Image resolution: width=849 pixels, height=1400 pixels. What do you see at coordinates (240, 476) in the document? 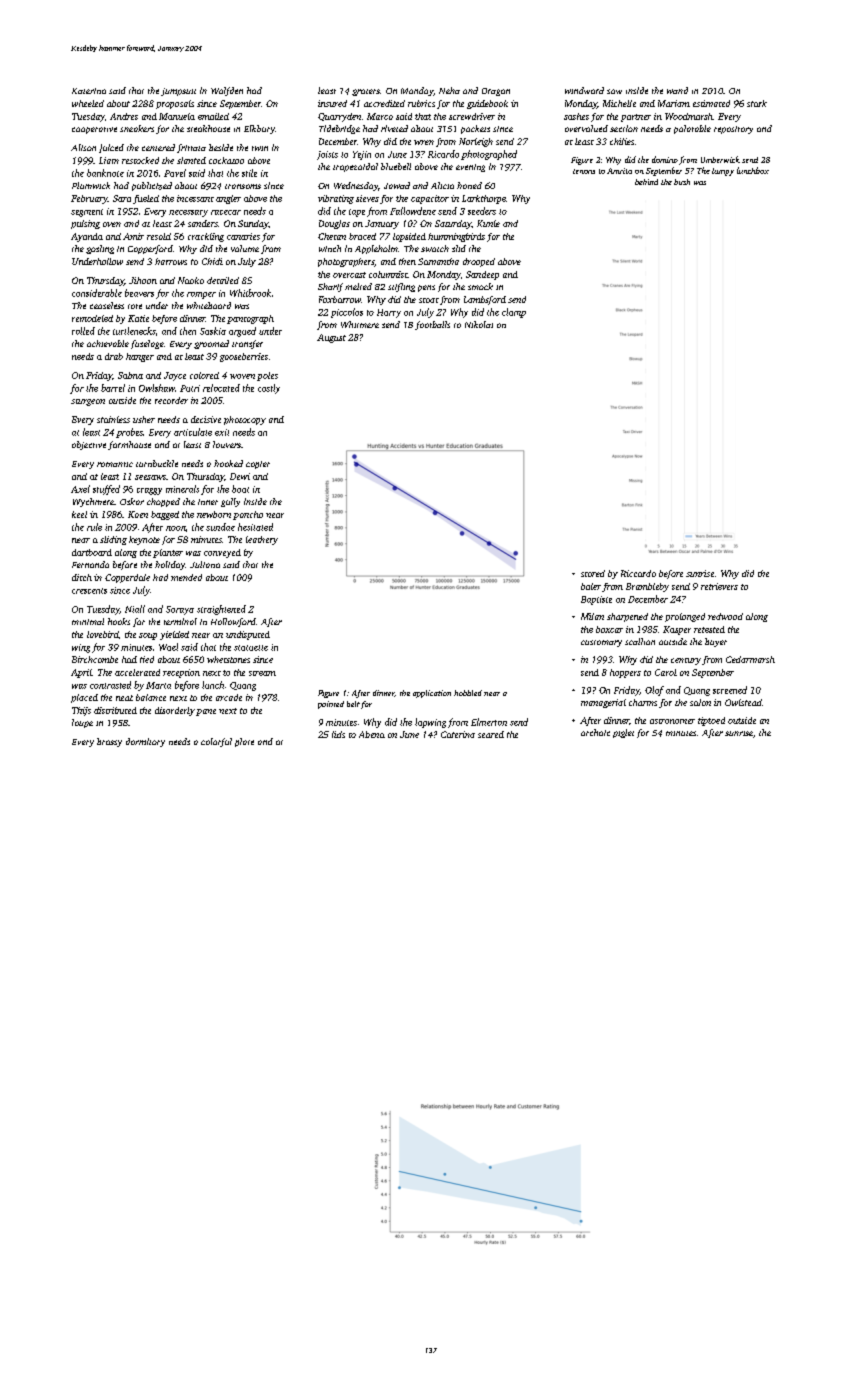
I see `Dewi` at bounding box center [240, 476].
